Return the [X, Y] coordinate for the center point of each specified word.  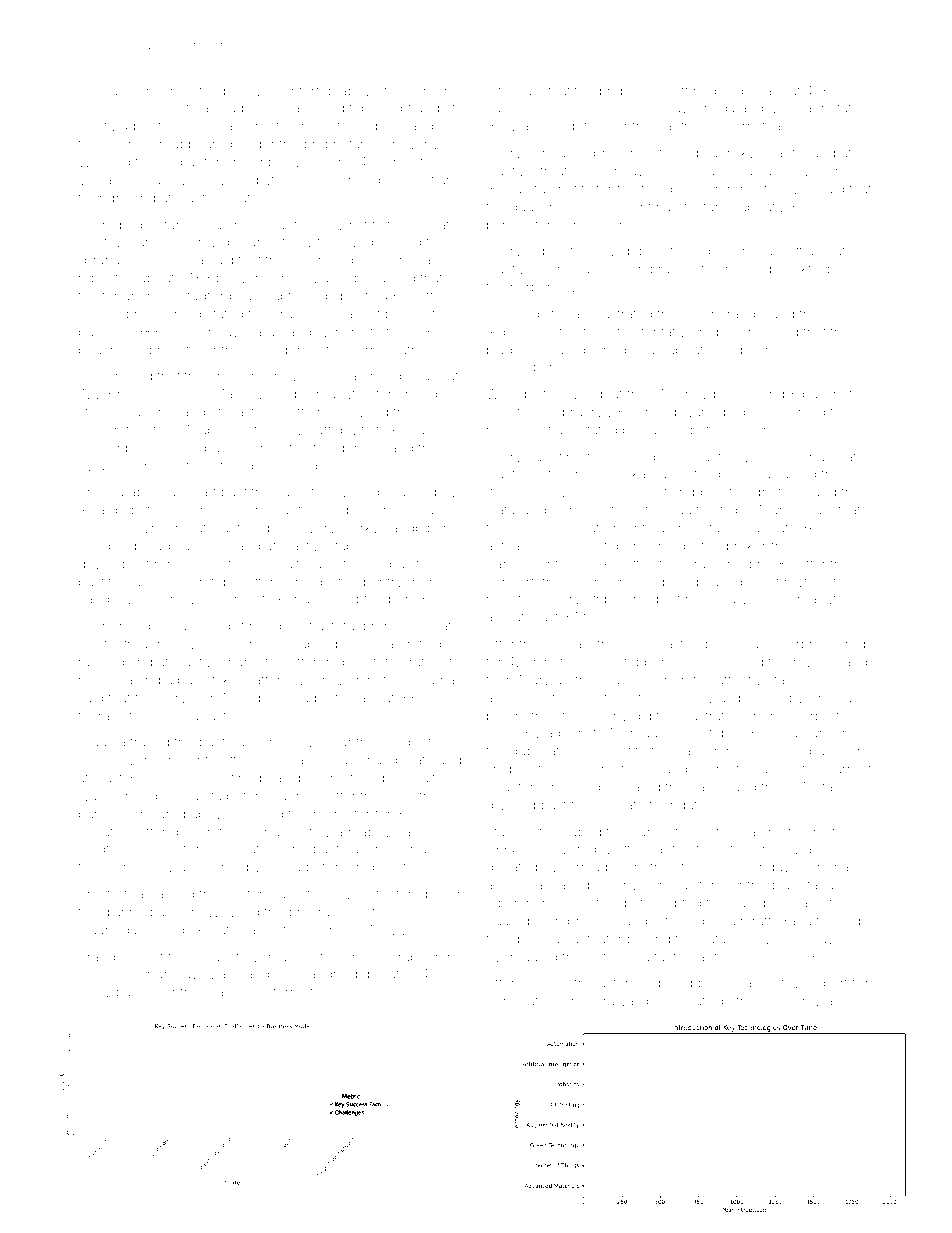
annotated [836, 108]
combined [161, 91]
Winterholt [281, 992]
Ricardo [102, 509]
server [428, 92]
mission [785, 1002]
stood [426, 564]
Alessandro [309, 973]
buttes [635, 564]
